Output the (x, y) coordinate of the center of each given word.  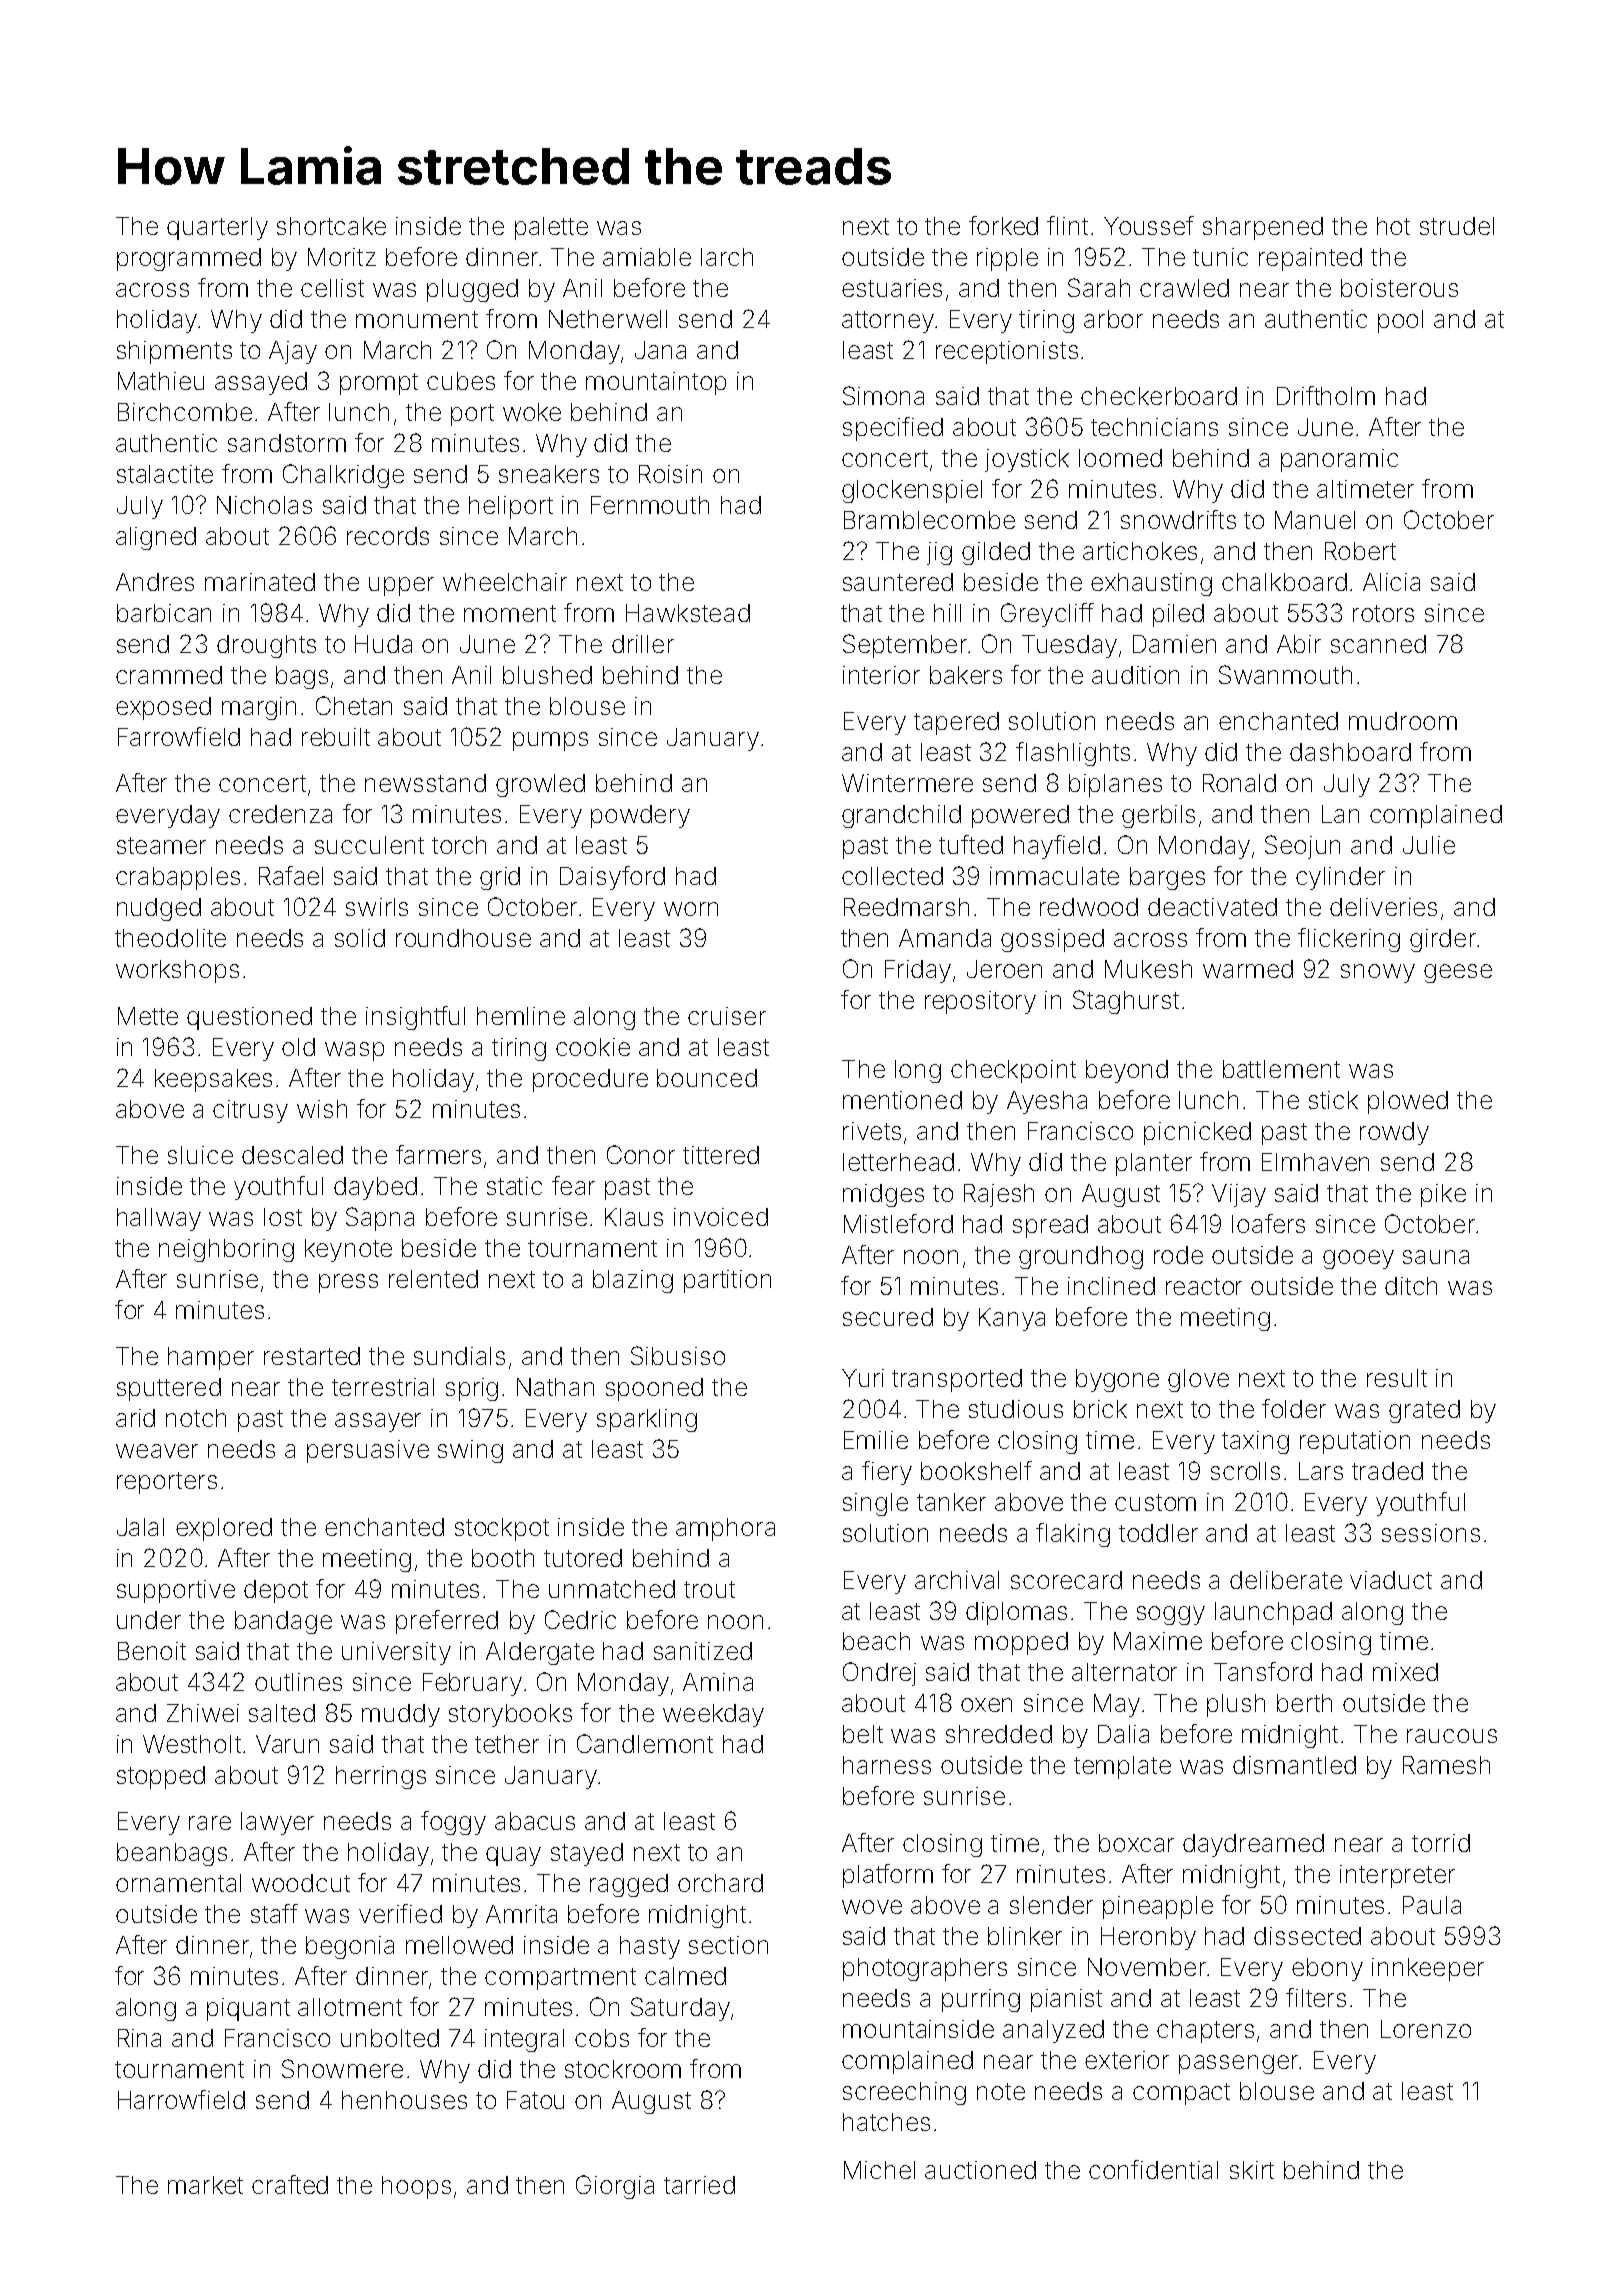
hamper (211, 1358)
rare (210, 1823)
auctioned (980, 2170)
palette (551, 228)
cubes (461, 381)
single (875, 1504)
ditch (1411, 1286)
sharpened (1263, 228)
